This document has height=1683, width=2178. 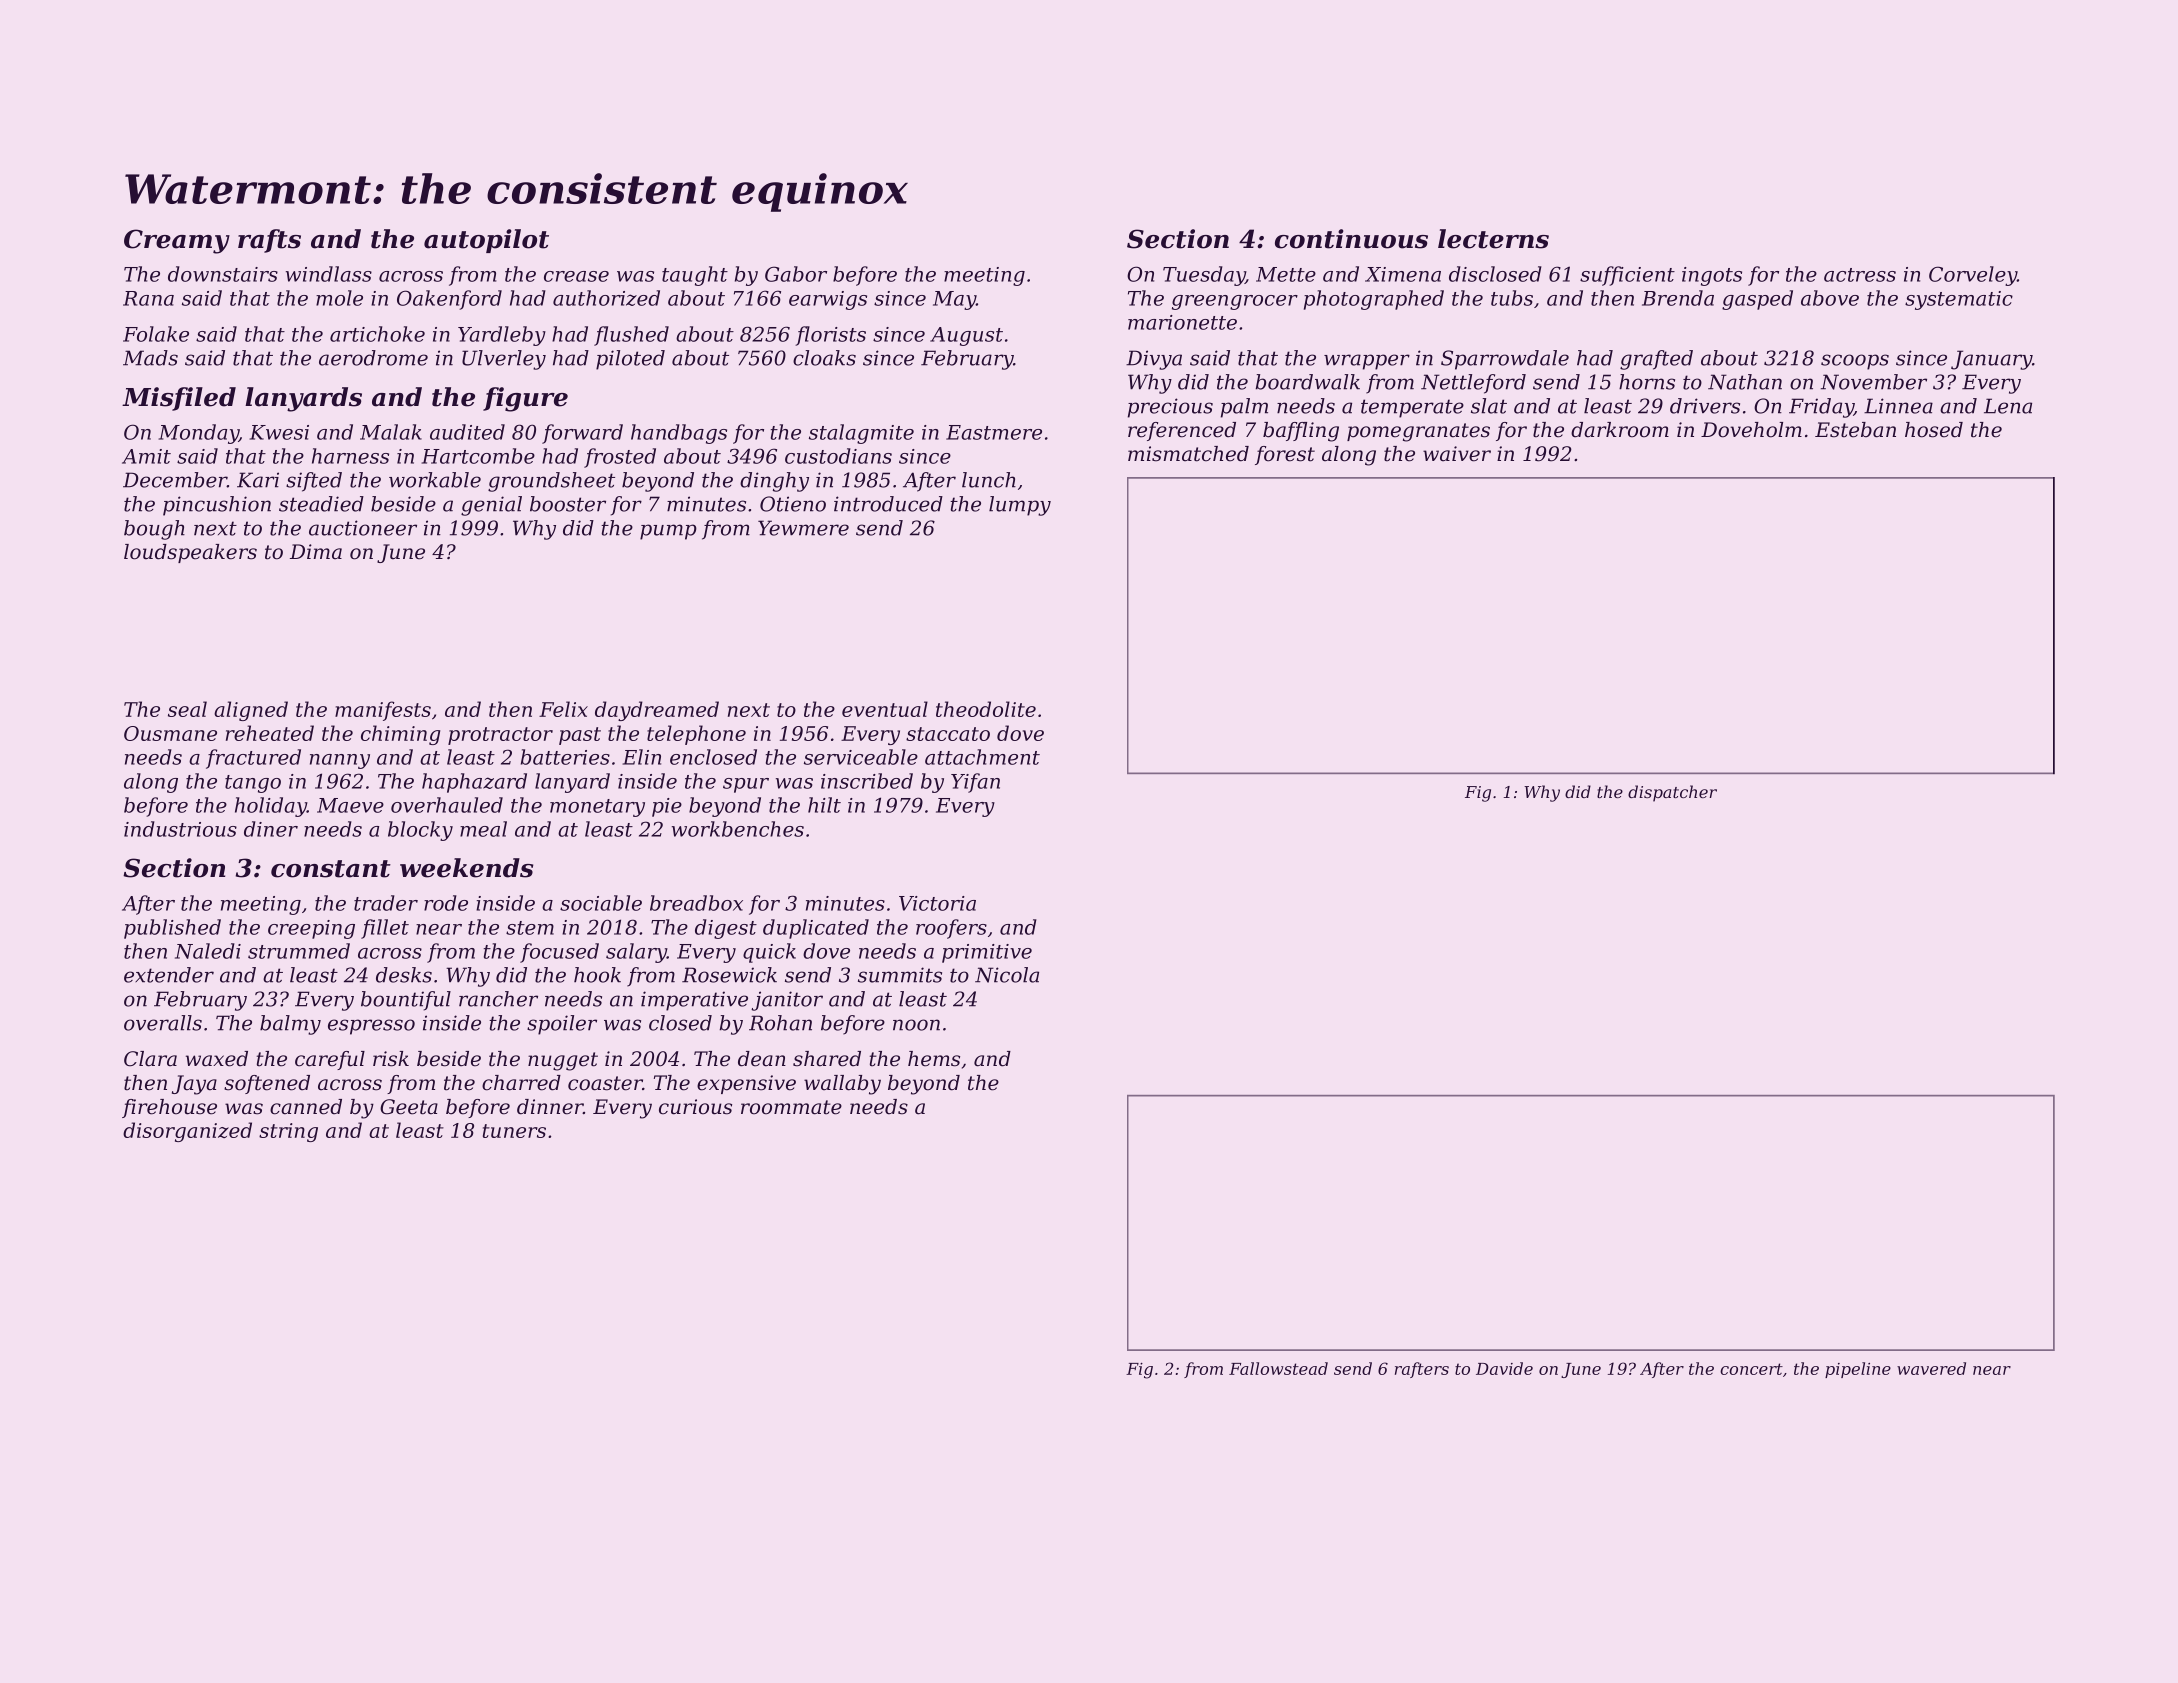 I want to click on Davide, so click(x=1504, y=1368).
